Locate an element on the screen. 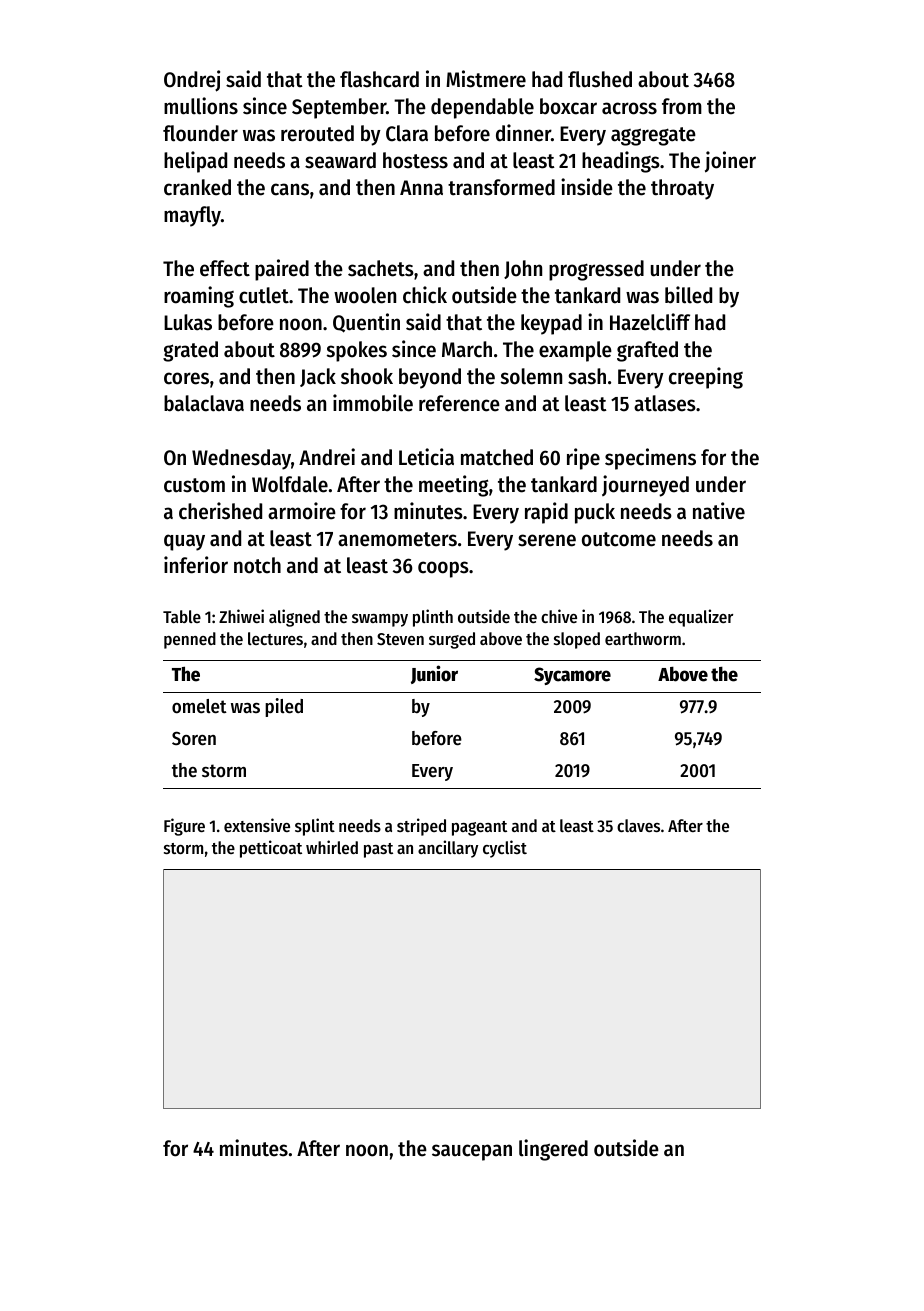 The width and height of the screenshot is (924, 1311). petticoat is located at coordinates (271, 849).
